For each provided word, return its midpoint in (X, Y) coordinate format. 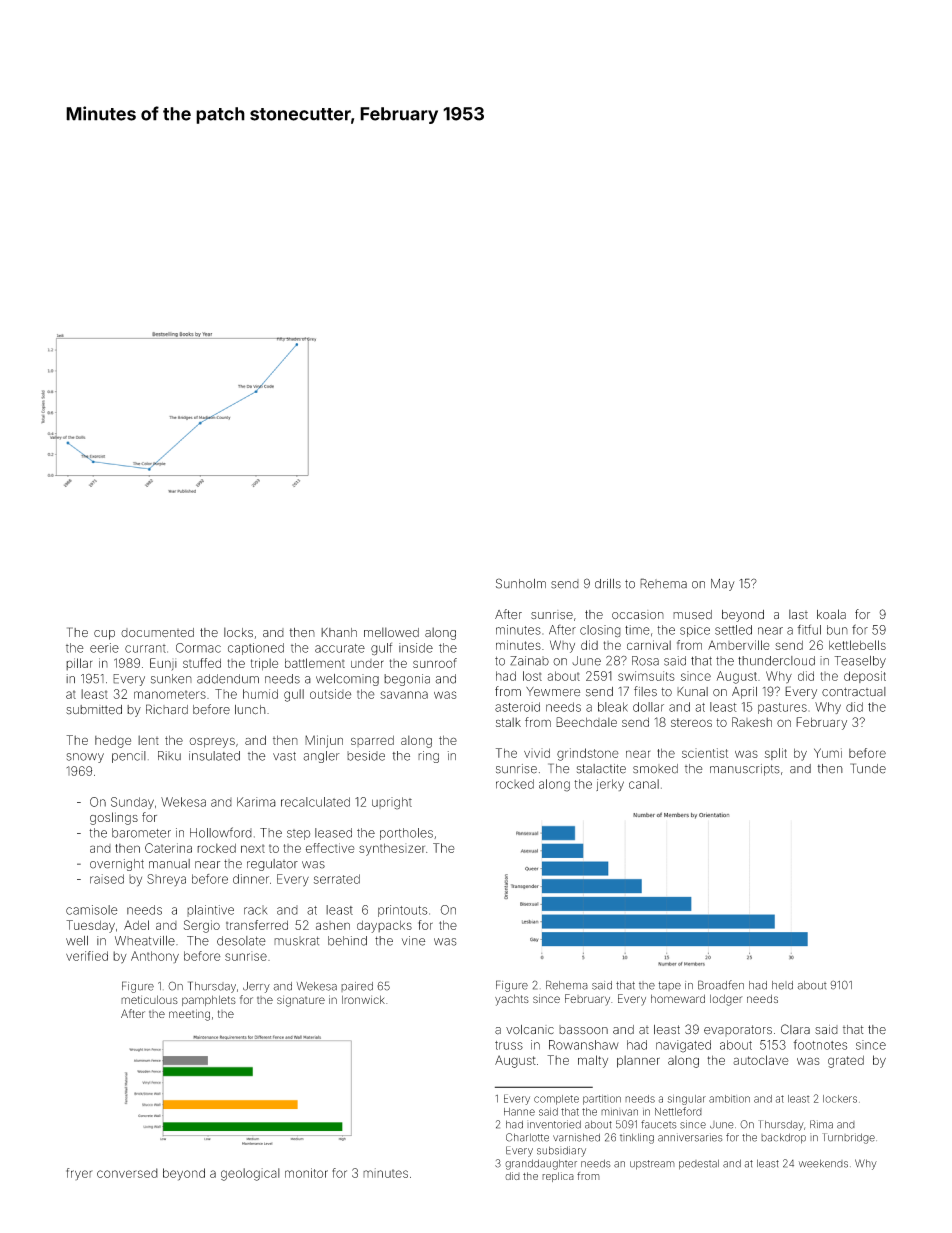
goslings (114, 818)
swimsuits (646, 676)
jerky (610, 785)
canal (644, 784)
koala (831, 614)
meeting (189, 1015)
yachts (512, 1000)
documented (157, 633)
